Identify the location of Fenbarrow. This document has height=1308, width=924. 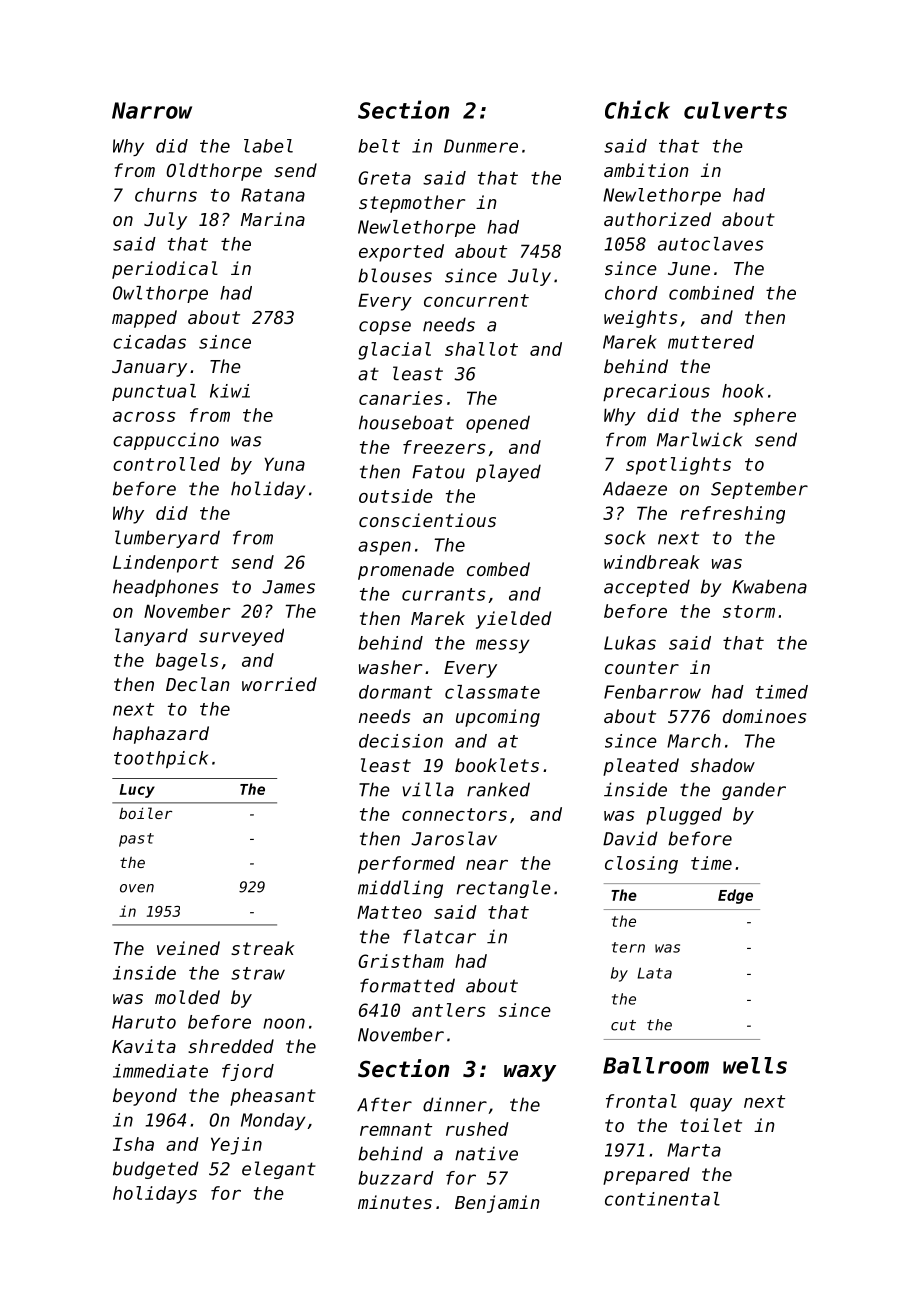
(652, 692).
